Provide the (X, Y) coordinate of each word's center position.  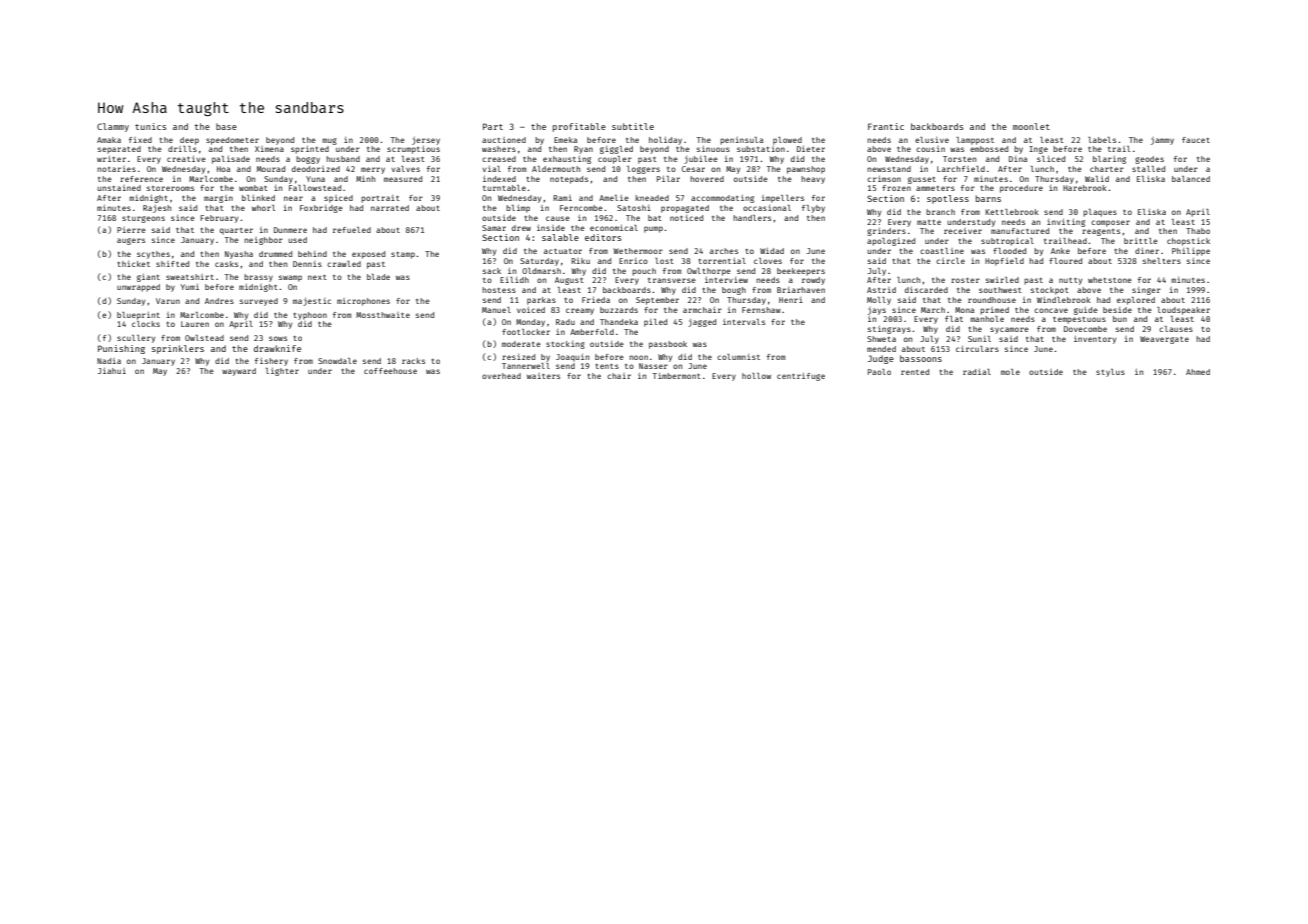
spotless (948, 199)
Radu (565, 322)
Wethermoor (638, 251)
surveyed (259, 302)
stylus (1110, 373)
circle (950, 261)
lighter (282, 372)
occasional (767, 208)
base (226, 126)
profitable (579, 127)
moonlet (1031, 126)
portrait (380, 199)
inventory (1095, 340)
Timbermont (677, 376)
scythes (153, 255)
